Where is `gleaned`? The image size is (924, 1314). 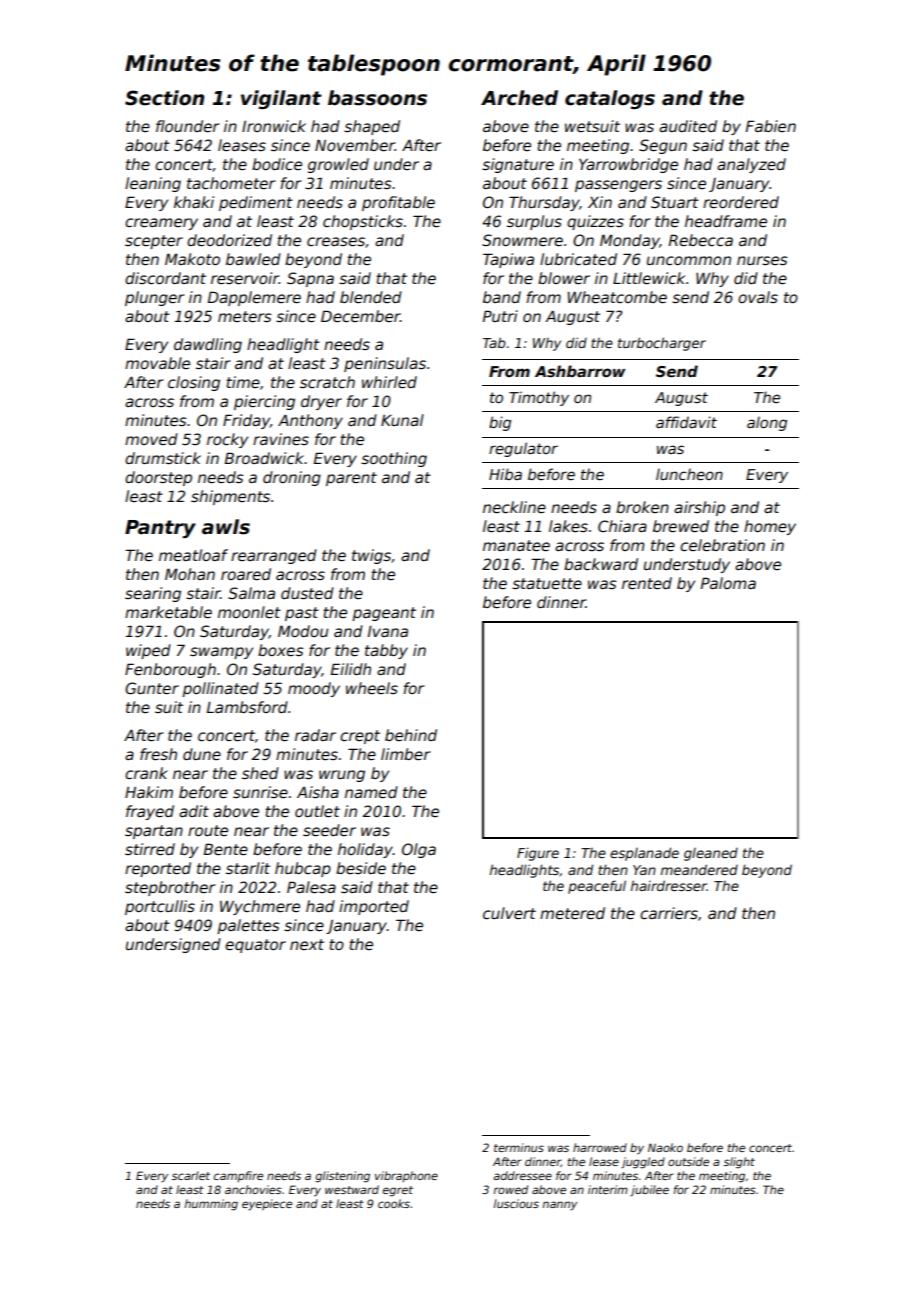
gleaned is located at coordinates (711, 854).
